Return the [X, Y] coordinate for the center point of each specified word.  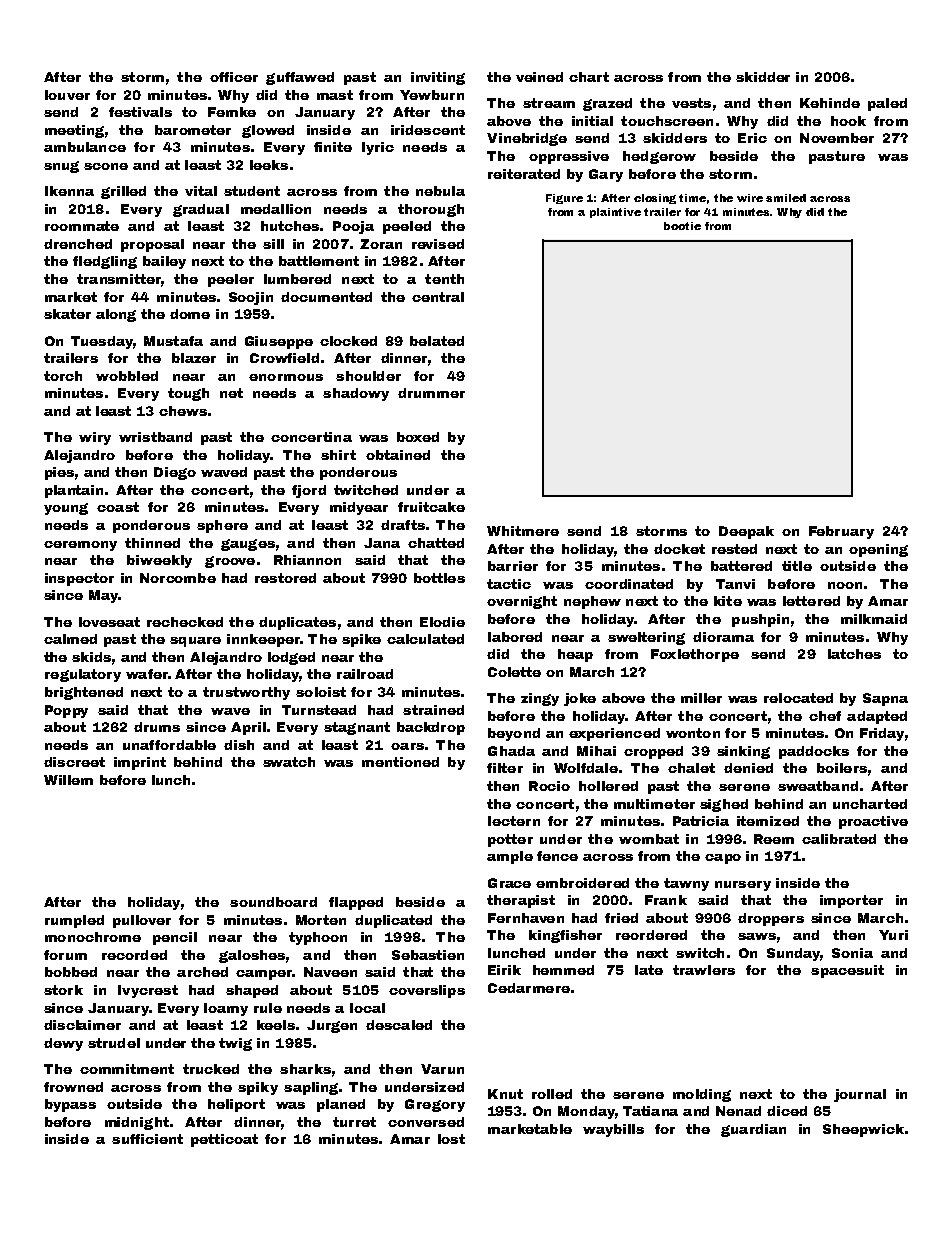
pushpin [760, 620]
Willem [68, 780]
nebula [440, 191]
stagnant [357, 728]
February [841, 532]
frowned [73, 1087]
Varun [442, 1069]
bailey [164, 262]
